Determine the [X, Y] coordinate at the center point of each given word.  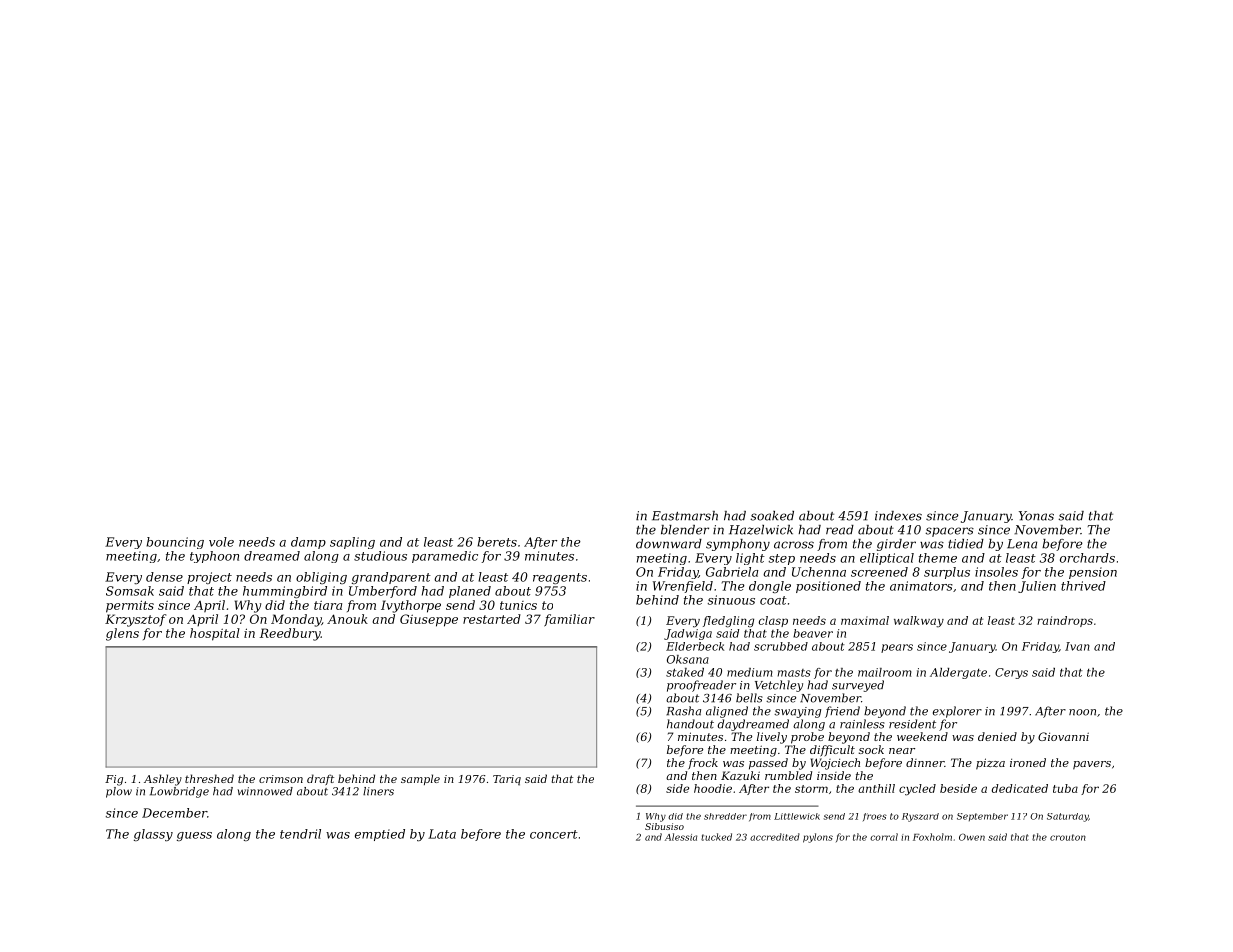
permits [130, 606]
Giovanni [1063, 736]
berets [497, 542]
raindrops [1065, 621]
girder [896, 545]
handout [690, 724]
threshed [209, 778]
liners [378, 791]
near [902, 751]
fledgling [728, 622]
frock [703, 764]
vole [221, 542]
